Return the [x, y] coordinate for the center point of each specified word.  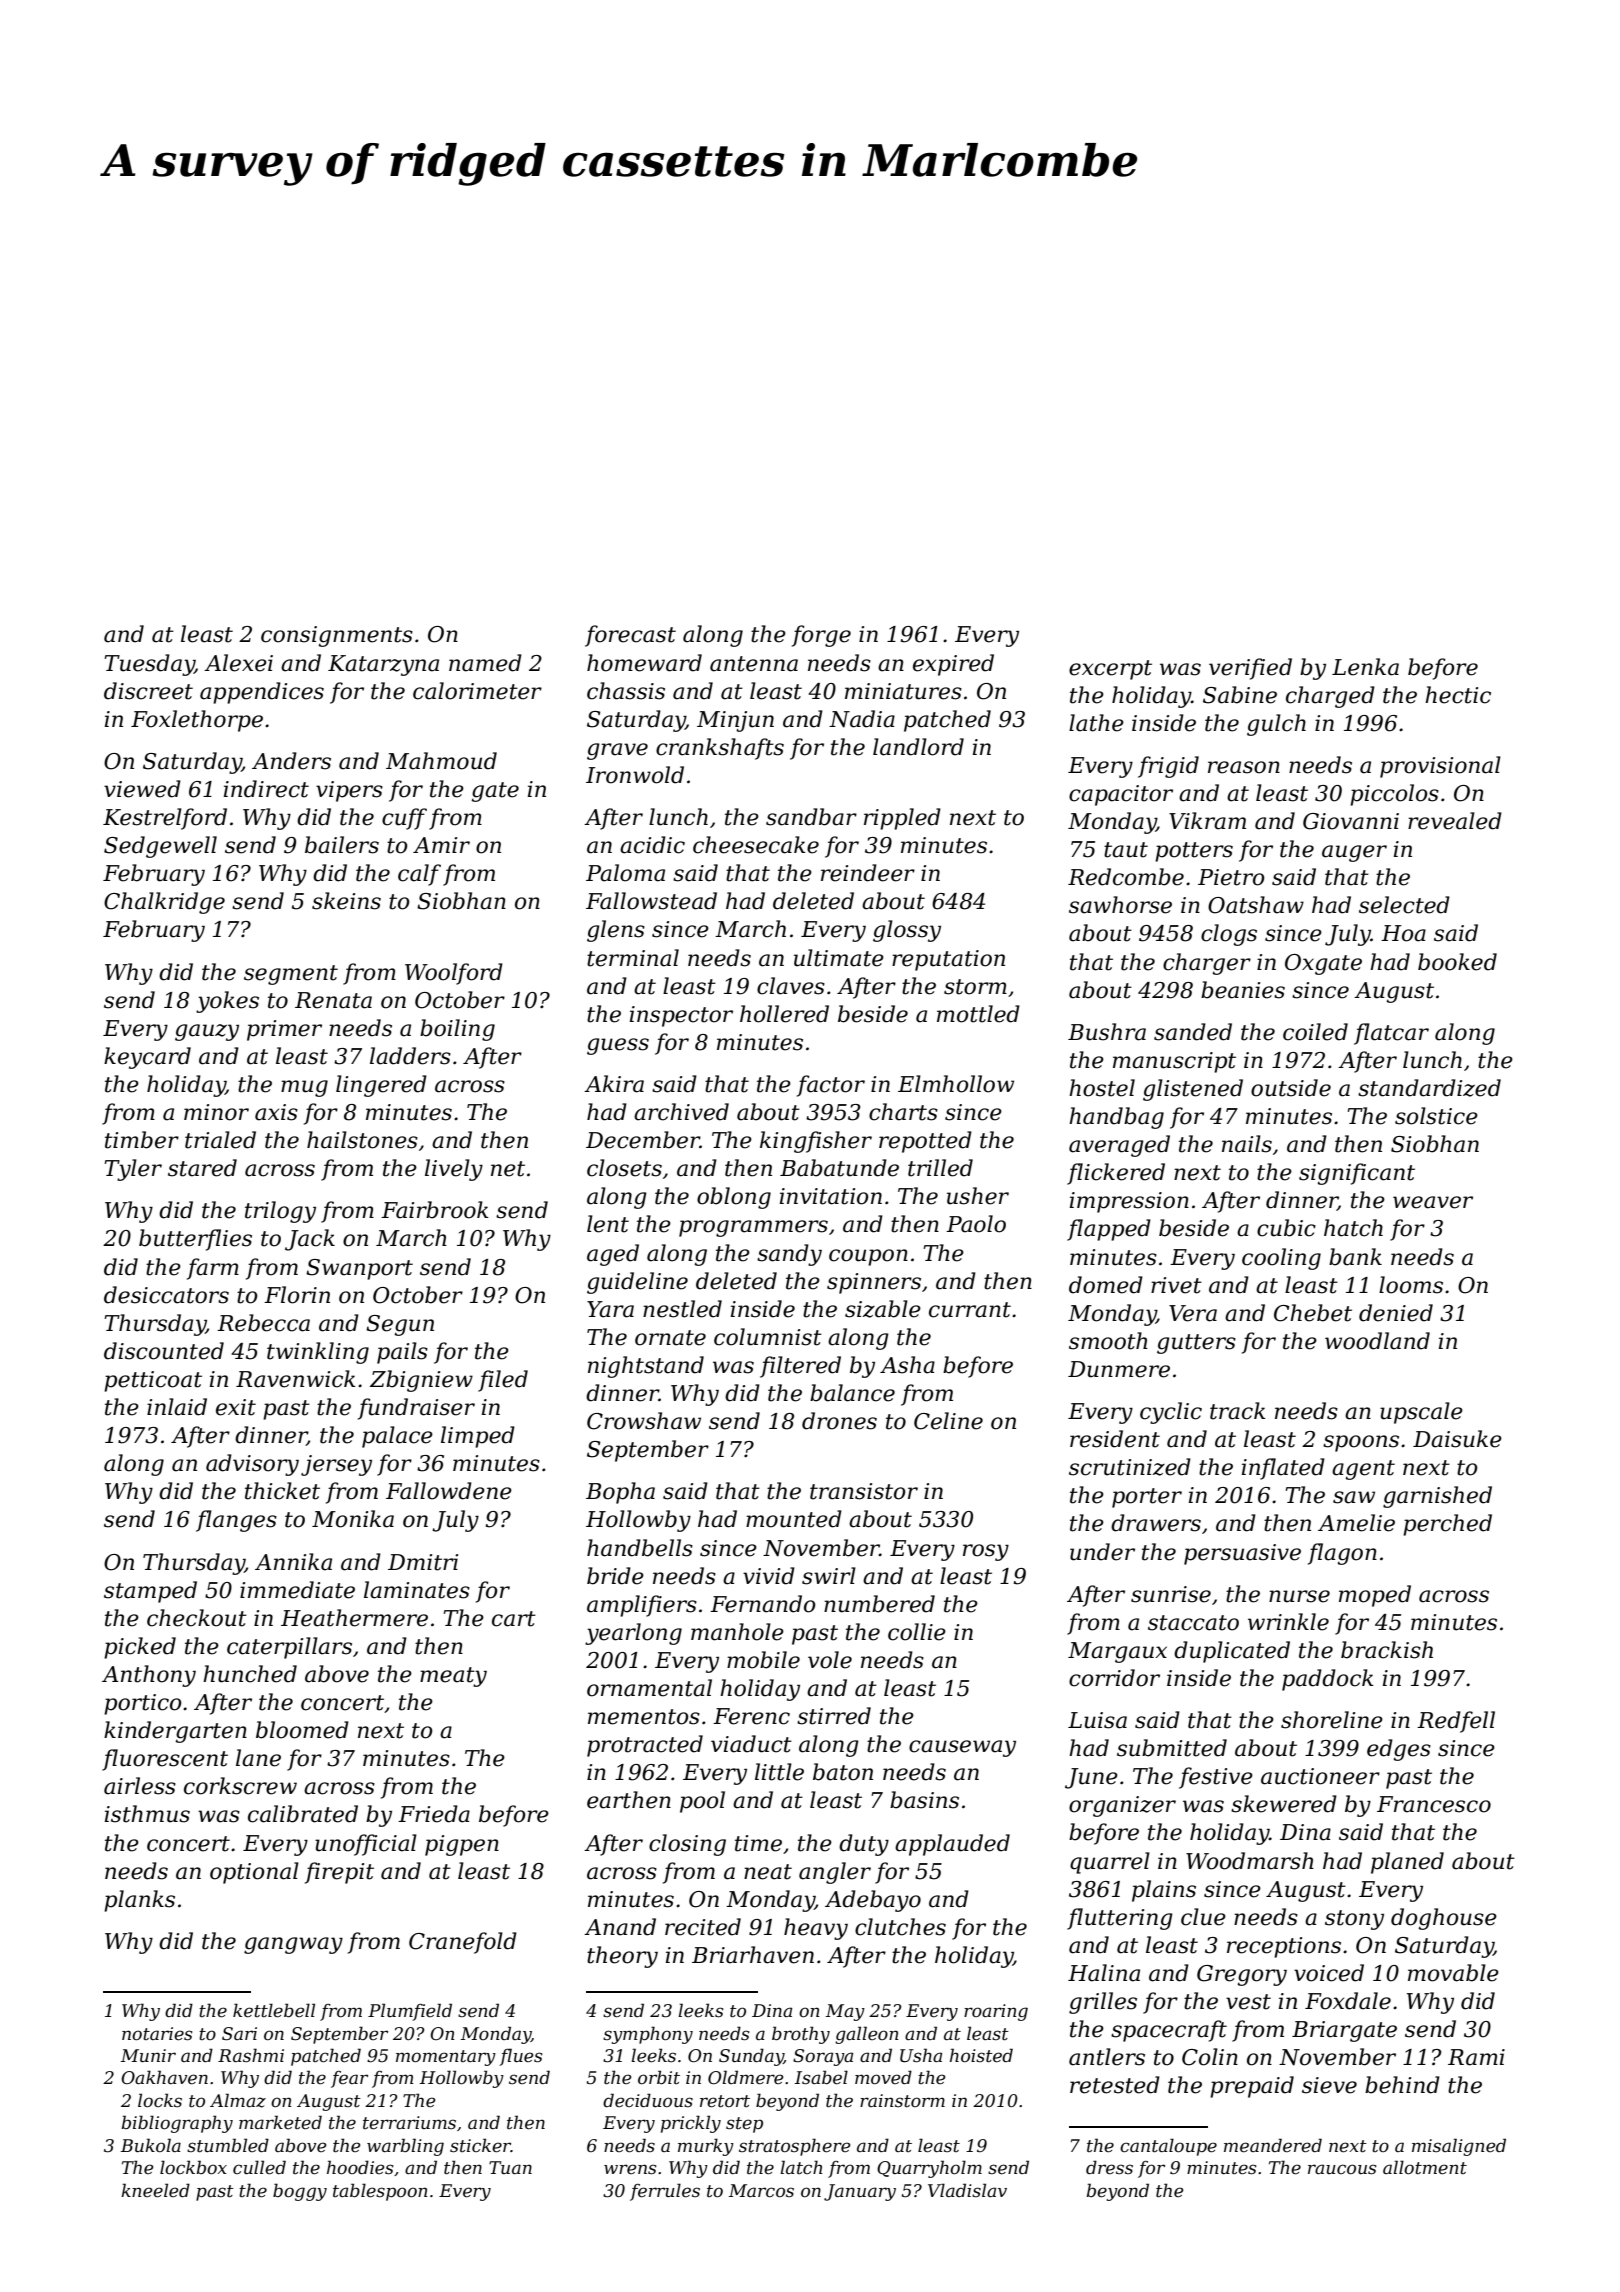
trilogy [280, 1212]
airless [140, 1786]
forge [821, 636]
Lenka [1365, 667]
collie [917, 1632]
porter [1147, 1498]
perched [1447, 1525]
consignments [337, 636]
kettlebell [274, 2010]
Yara [610, 1309]
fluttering [1120, 1919]
